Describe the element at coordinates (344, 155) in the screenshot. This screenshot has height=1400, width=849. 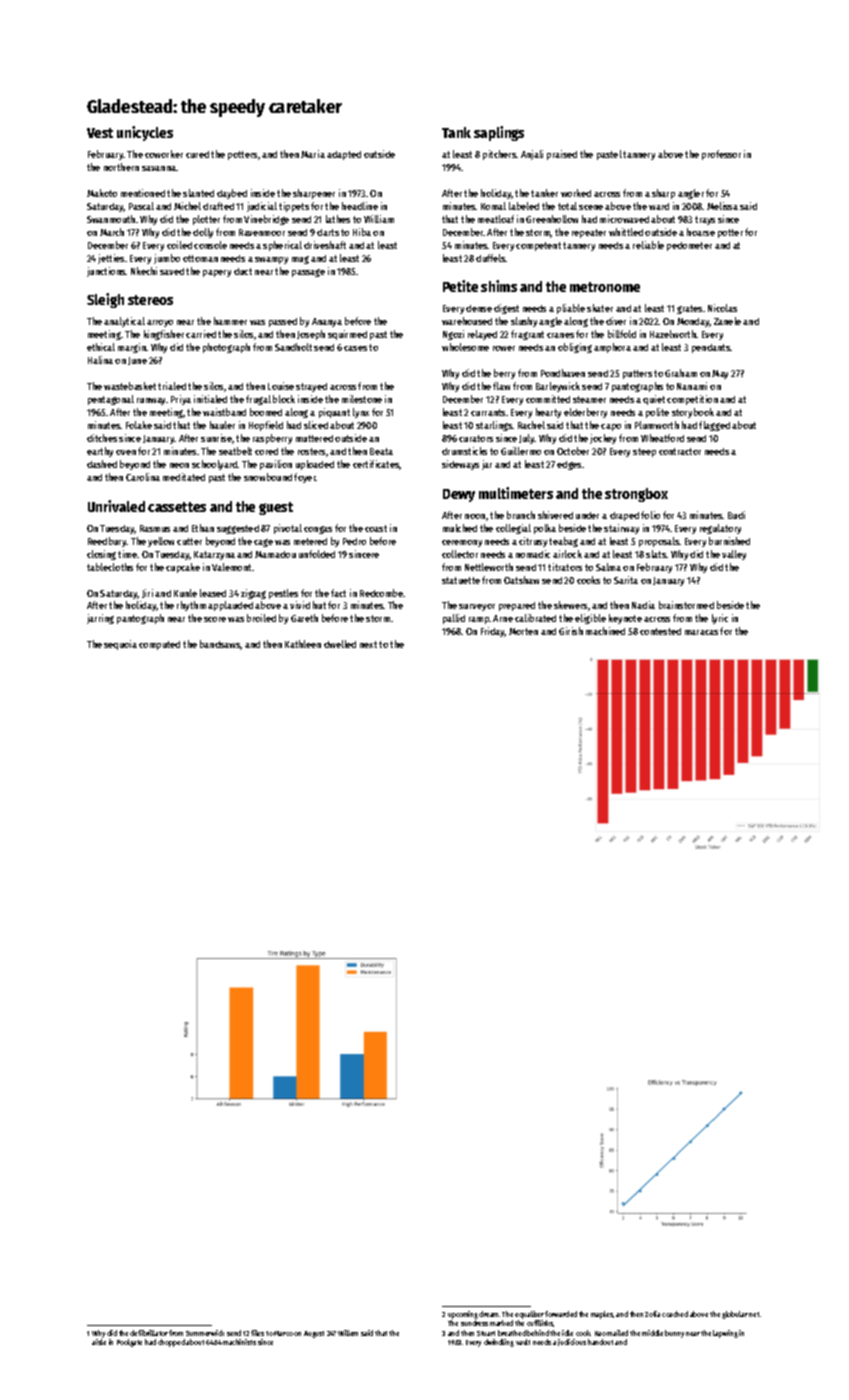
I see `adapted` at that location.
